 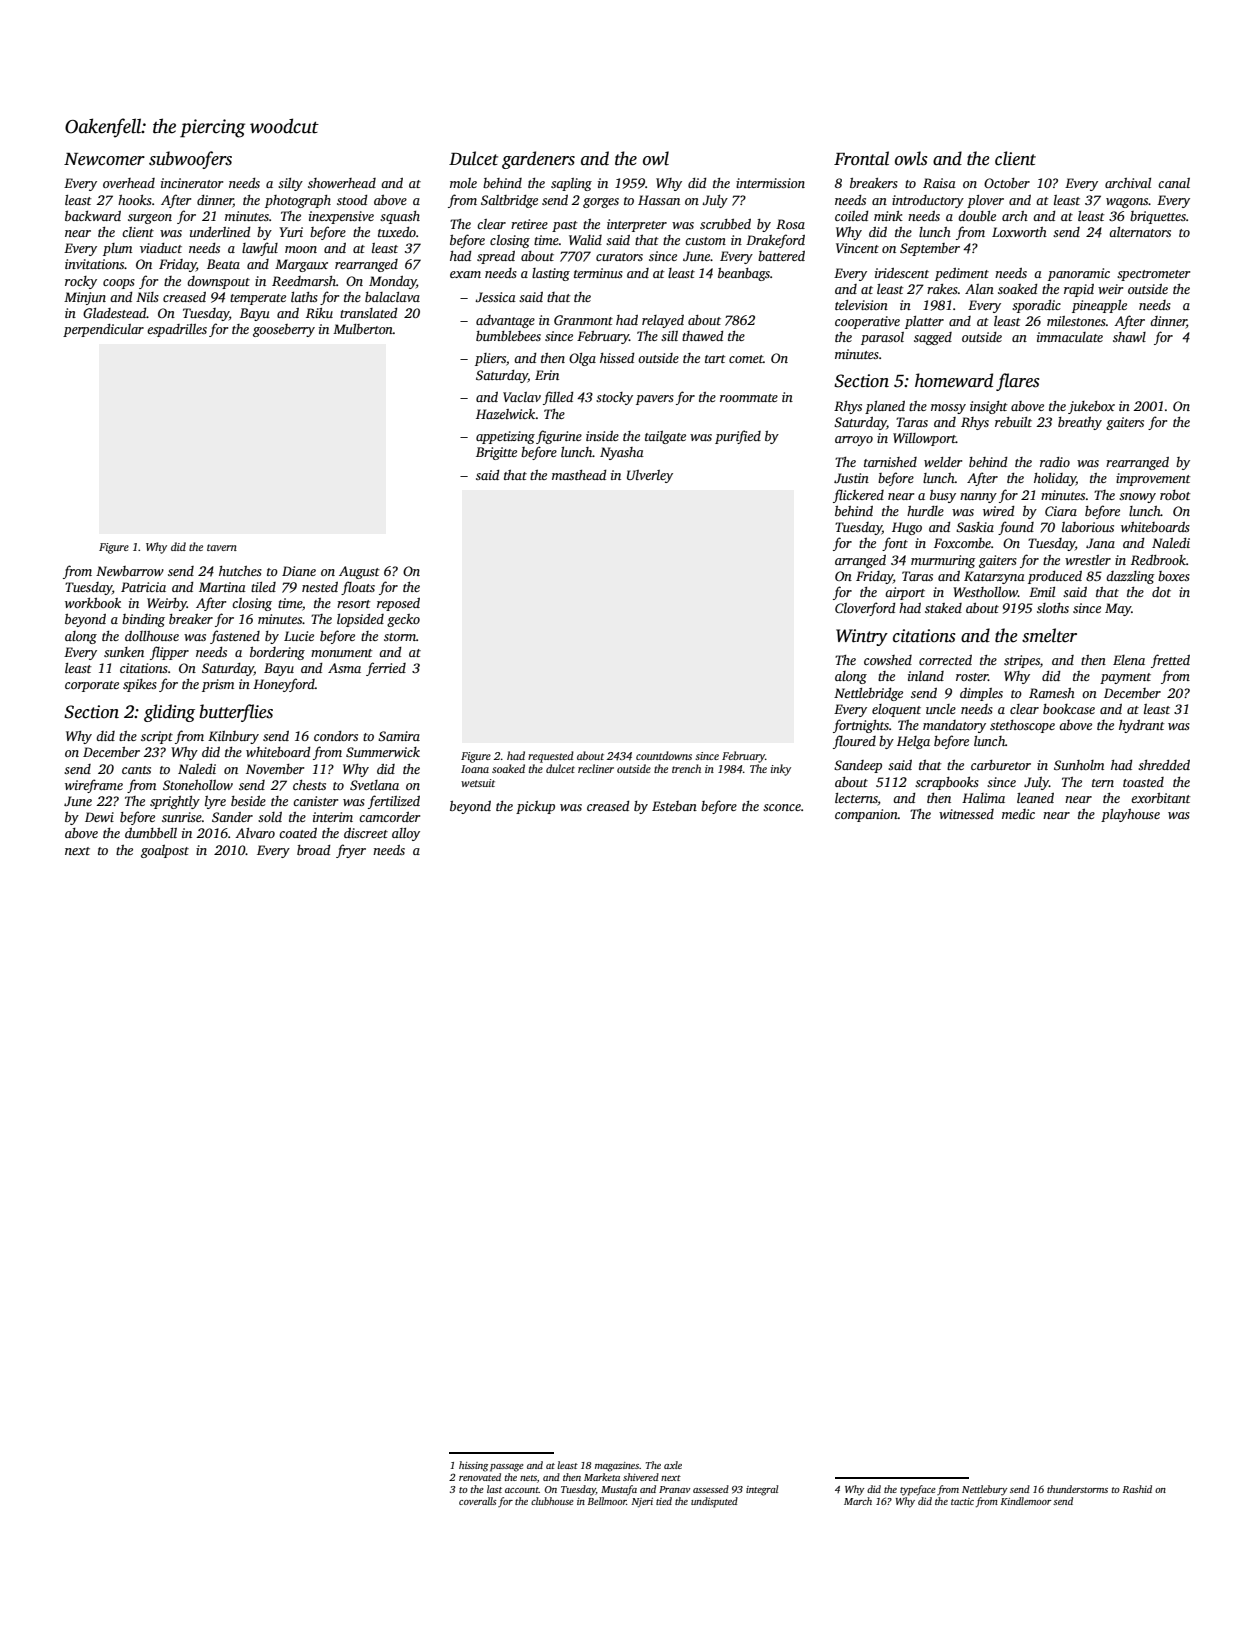 What do you see at coordinates (535, 807) in the document?
I see `pickup` at bounding box center [535, 807].
